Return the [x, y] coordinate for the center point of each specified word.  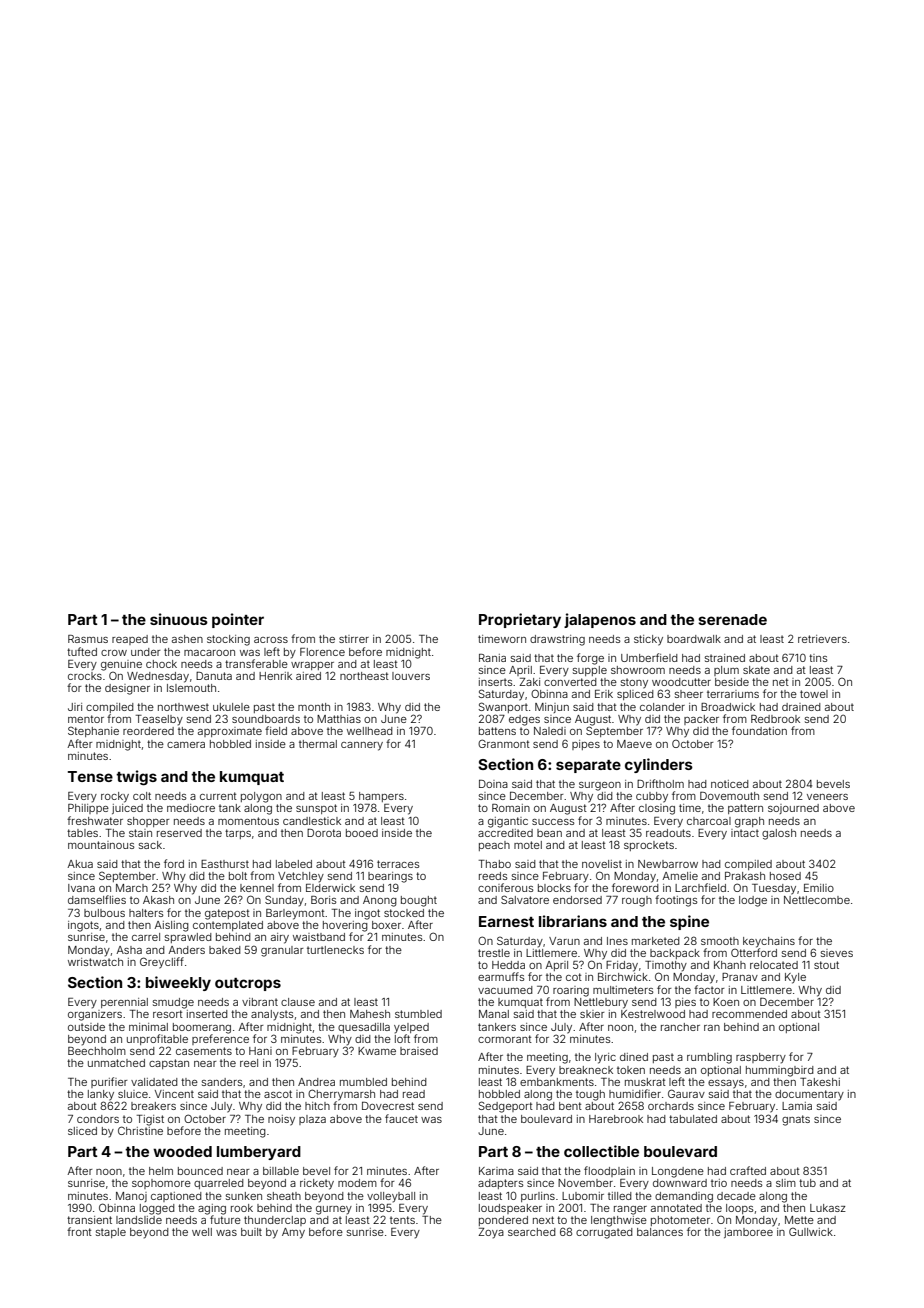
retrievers [822, 639]
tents [402, 1220]
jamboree [748, 1233]
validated [154, 1082]
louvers [411, 676]
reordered [148, 731]
